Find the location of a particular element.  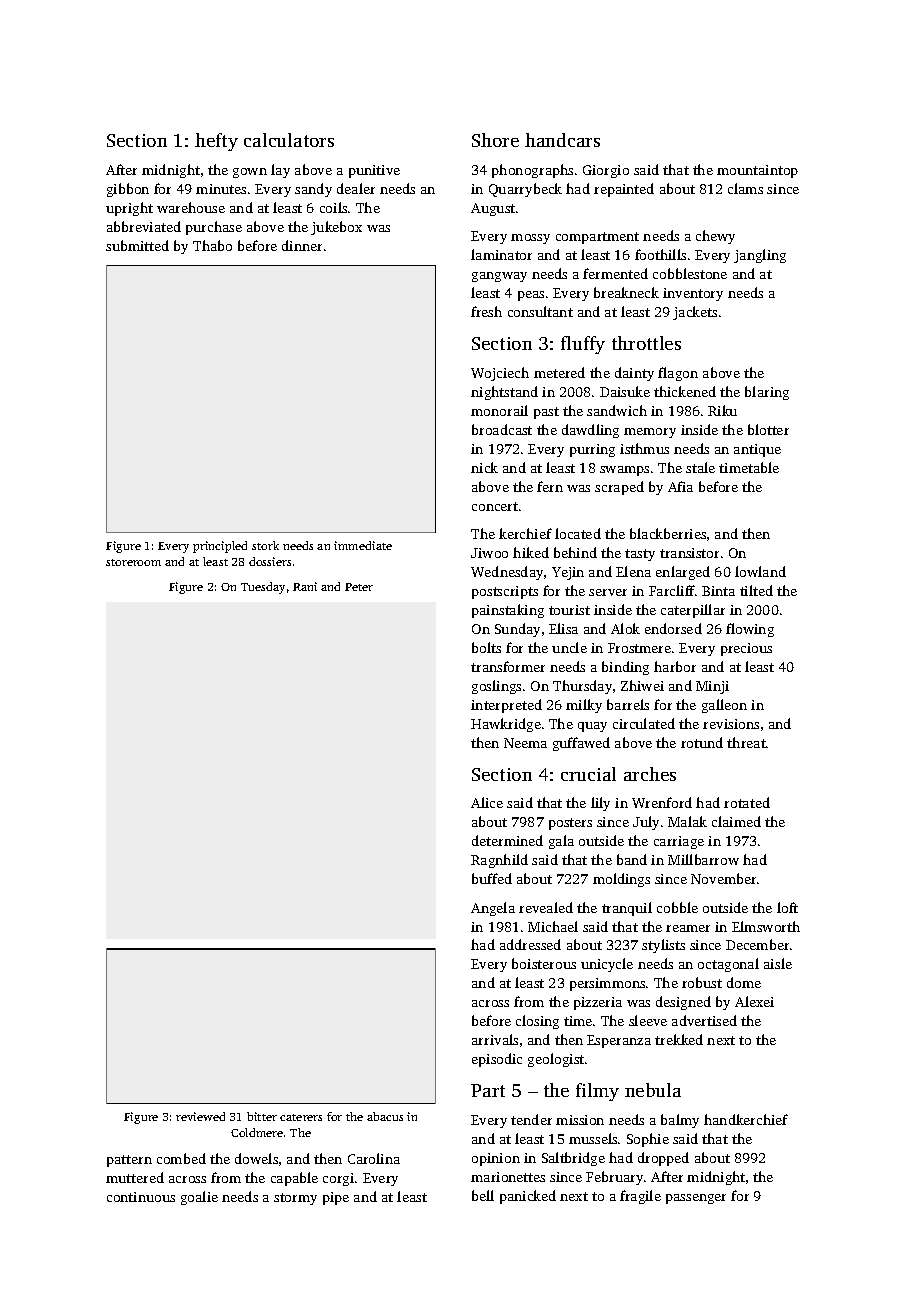

Elmsworth is located at coordinates (766, 926).
